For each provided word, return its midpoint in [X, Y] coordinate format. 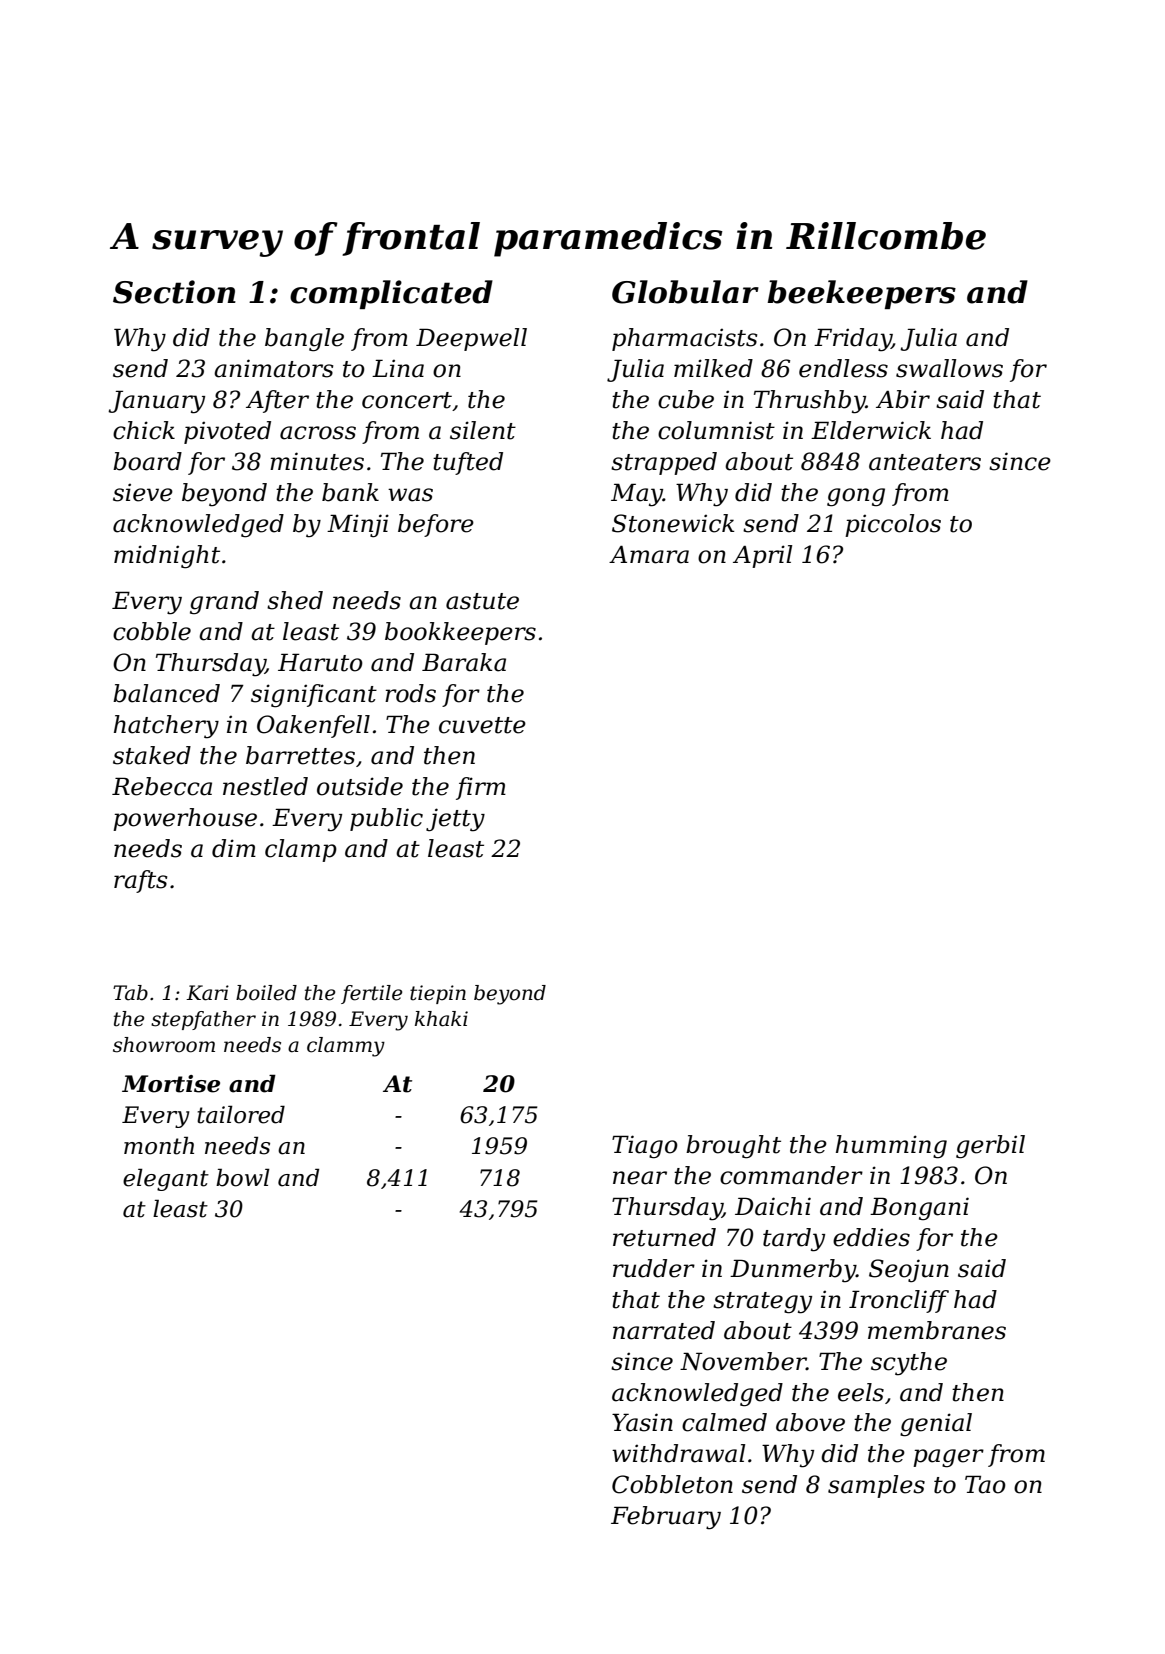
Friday [853, 340]
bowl [243, 1177]
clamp [301, 850]
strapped [664, 463]
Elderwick [871, 430]
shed [295, 600]
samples [876, 1486]
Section [174, 292]
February [666, 1518]
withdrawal [678, 1453]
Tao [985, 1484]
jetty [455, 820]
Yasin [642, 1422]
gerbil [990, 1147]
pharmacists [684, 339]
